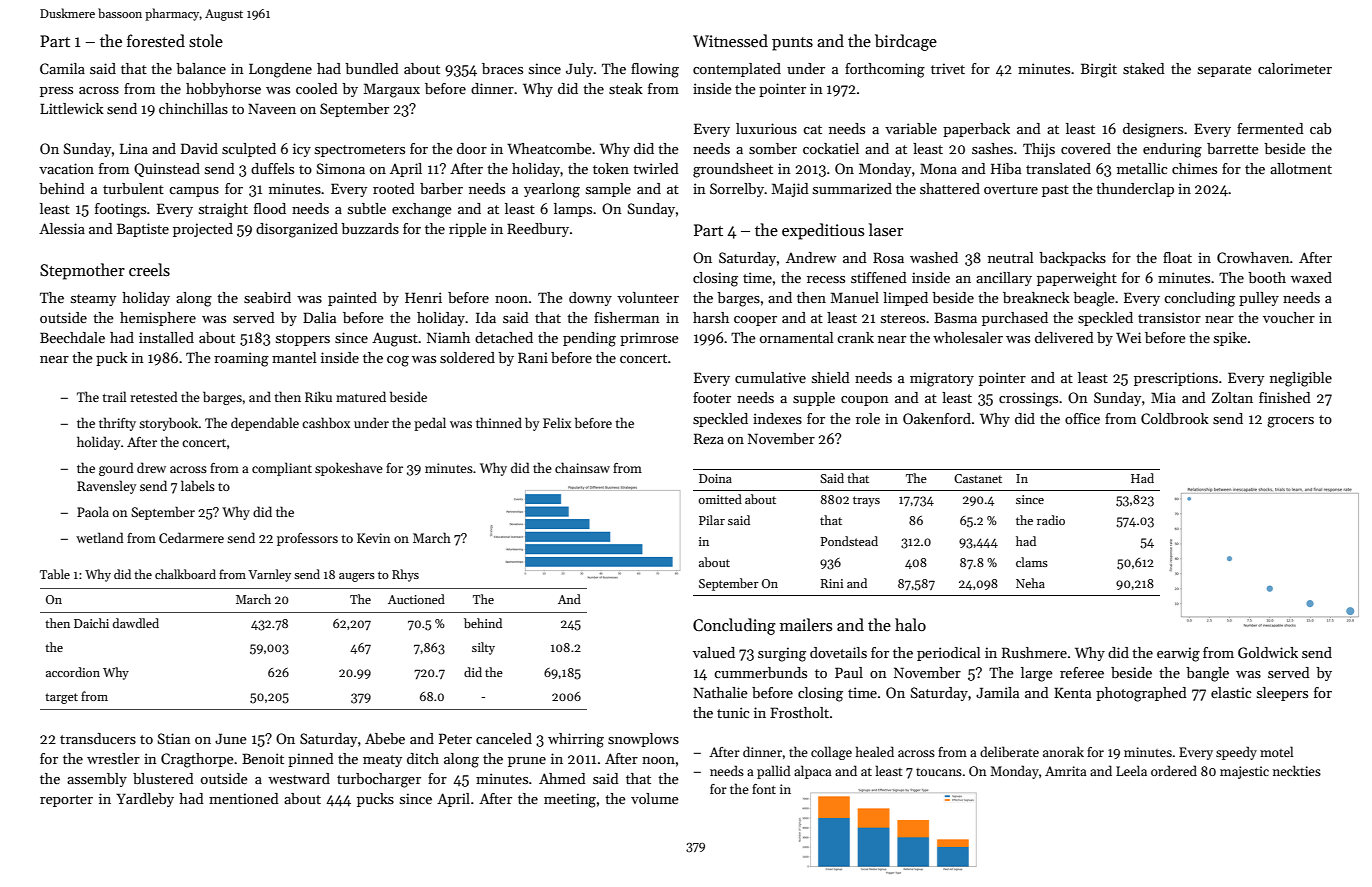  I want to click on projected, so click(203, 230).
